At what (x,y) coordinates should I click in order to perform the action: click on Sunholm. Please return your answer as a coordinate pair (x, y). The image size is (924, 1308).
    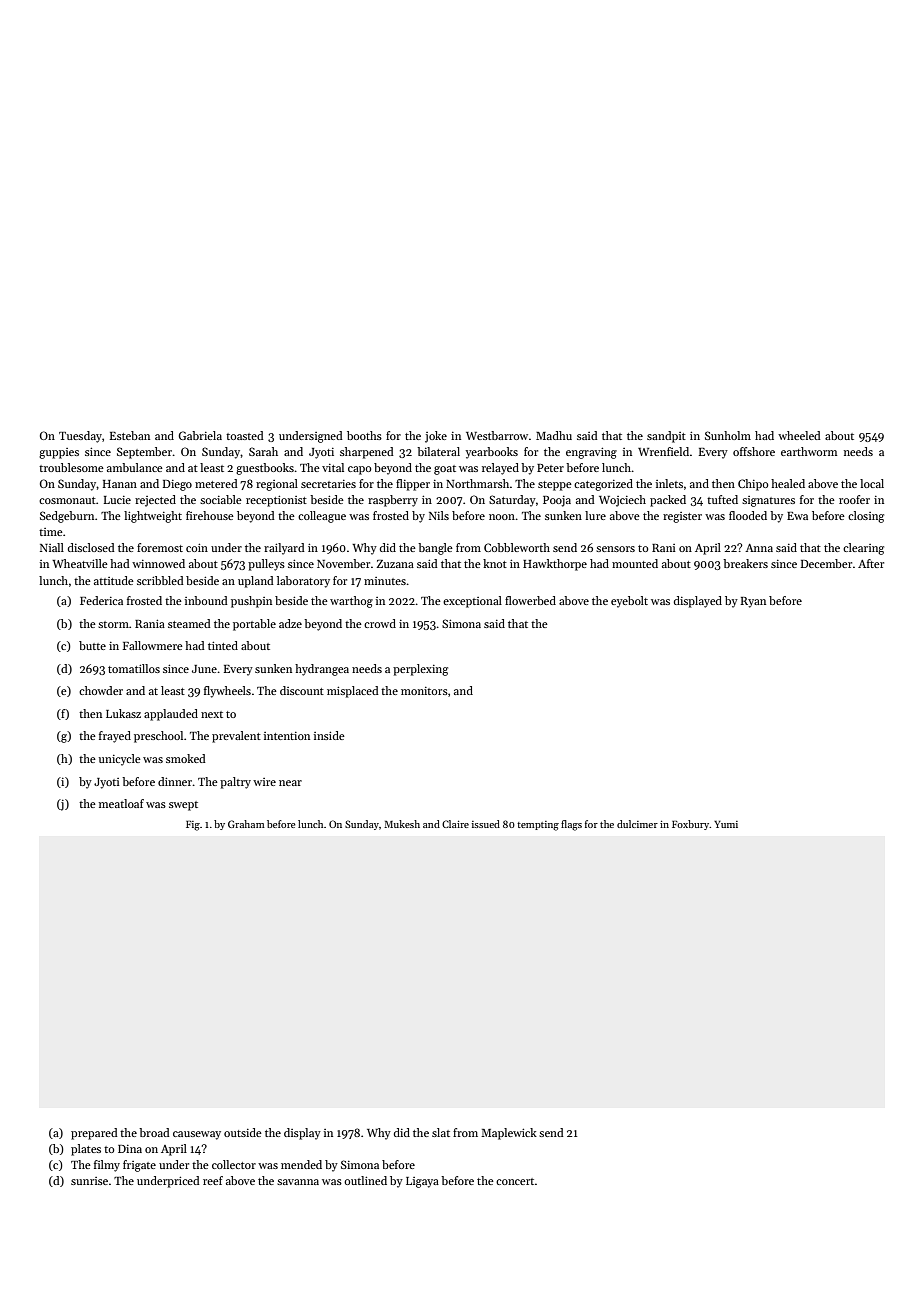
    Looking at the image, I should click on (728, 435).
